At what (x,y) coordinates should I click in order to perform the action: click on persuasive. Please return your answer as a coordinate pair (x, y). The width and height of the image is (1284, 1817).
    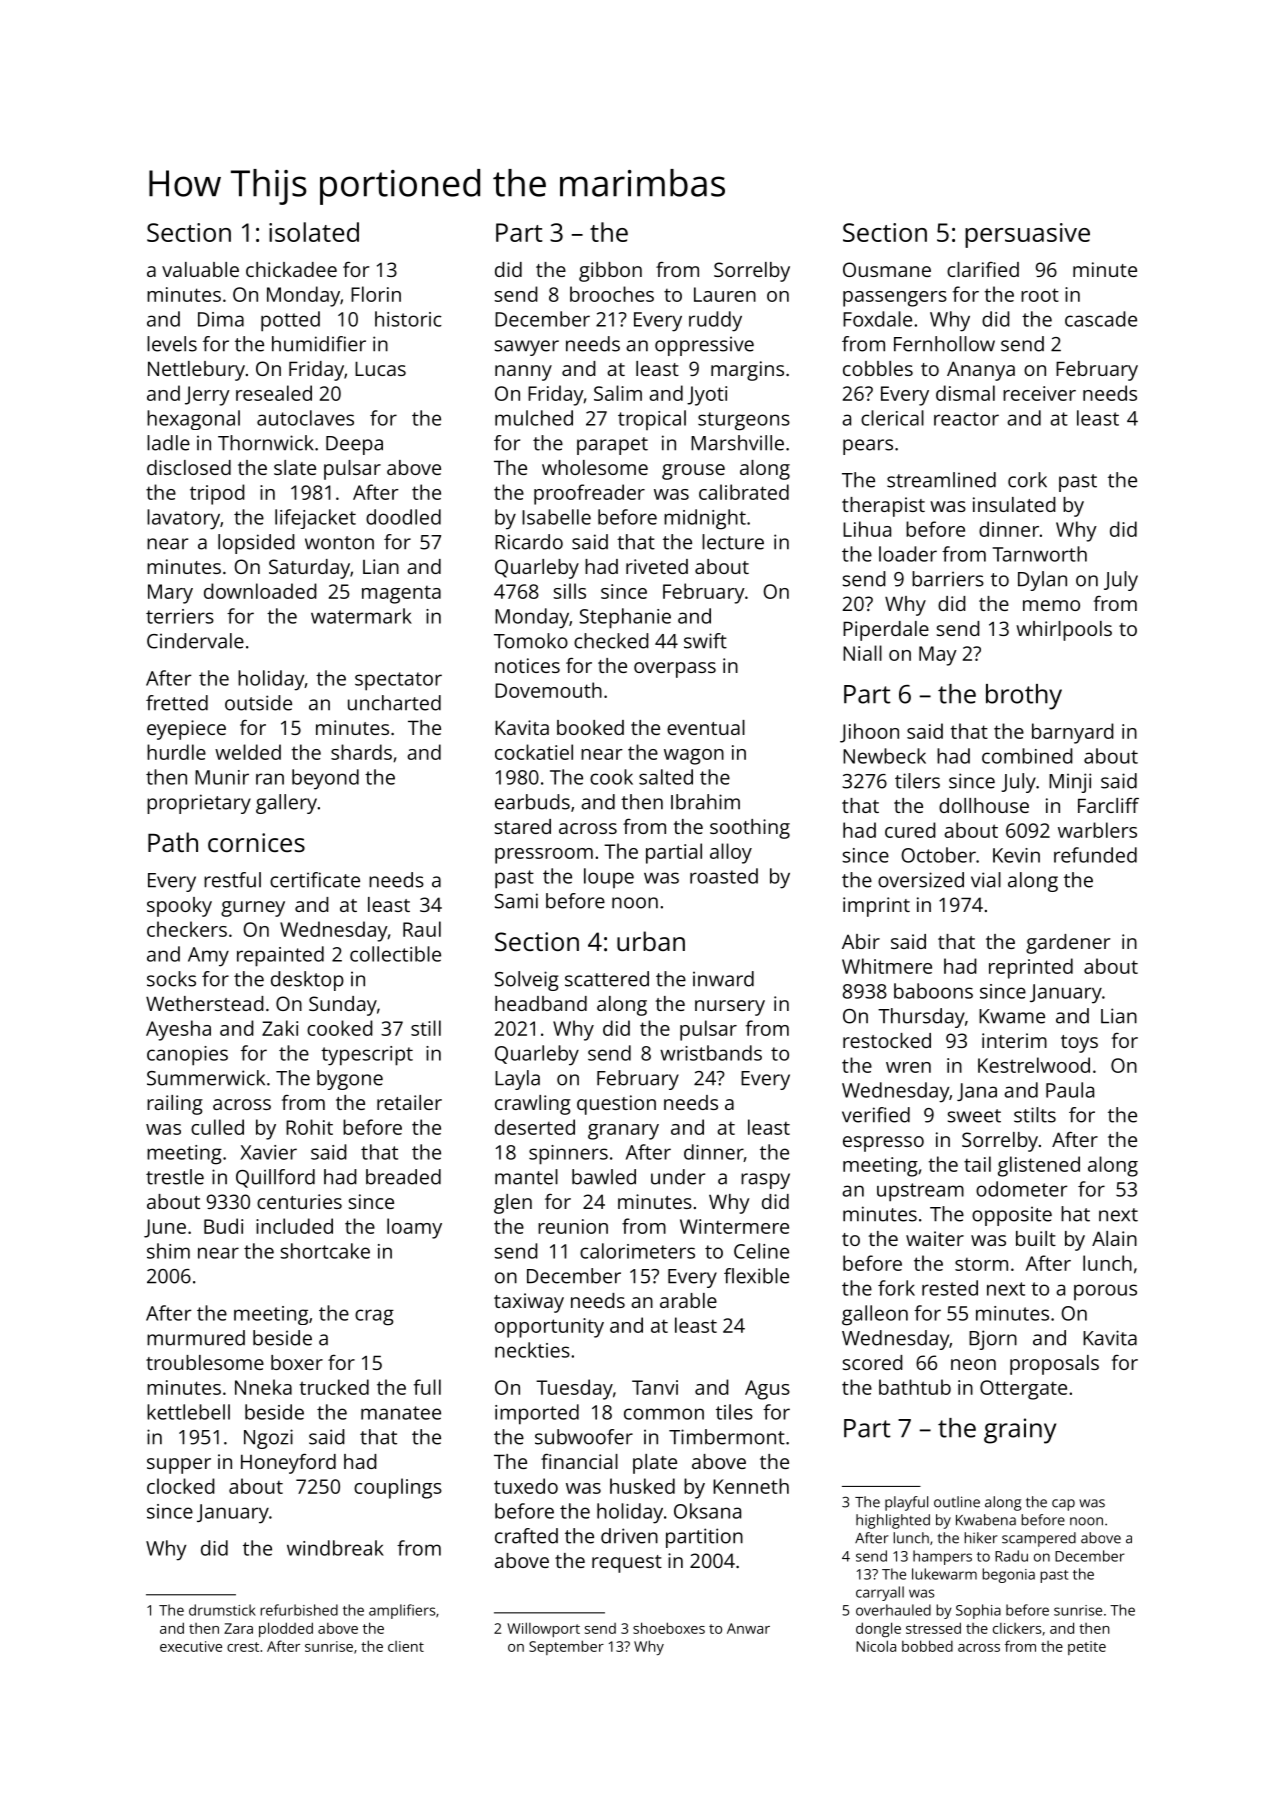
    Looking at the image, I should click on (1027, 235).
